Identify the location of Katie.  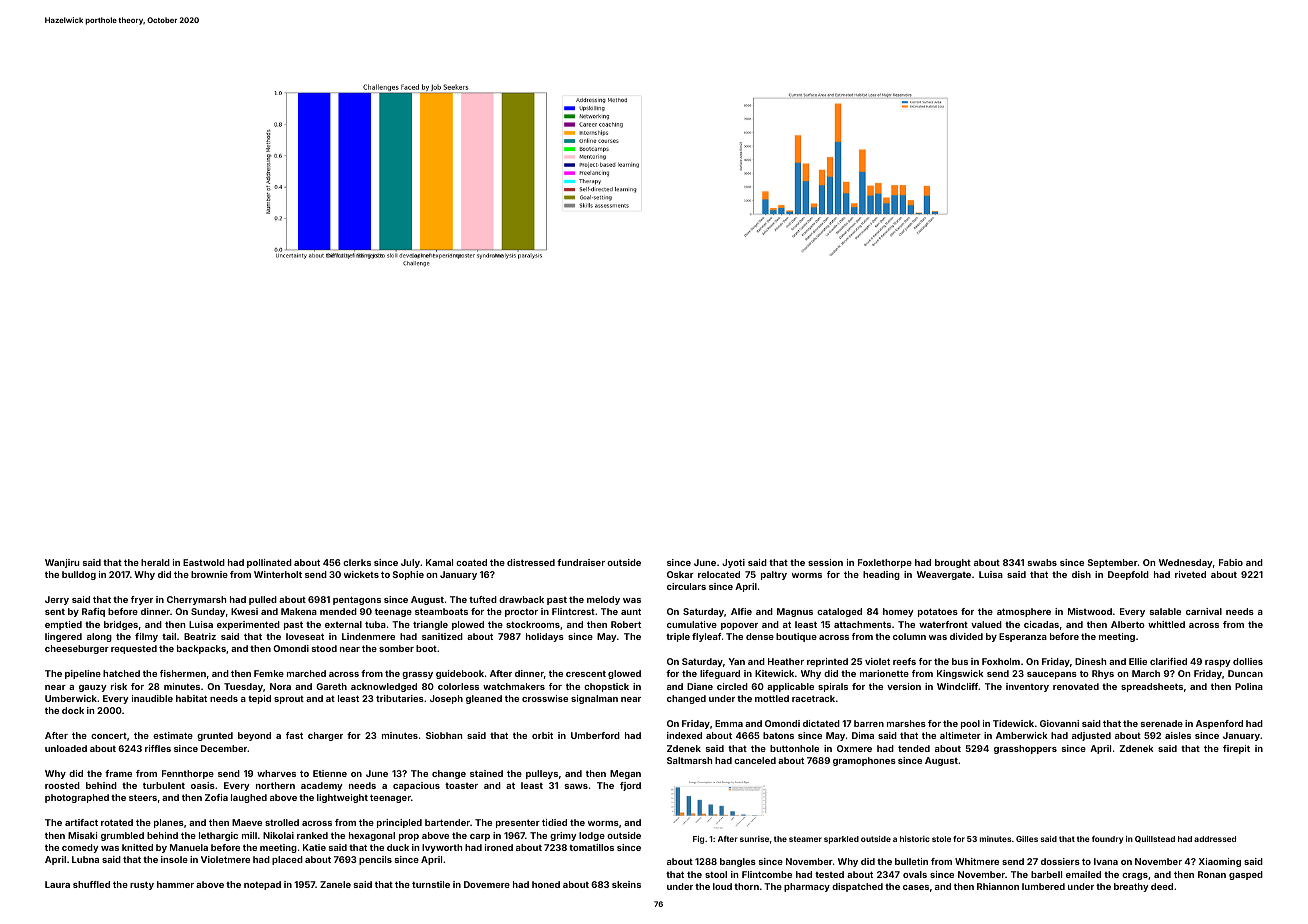
(314, 847).
